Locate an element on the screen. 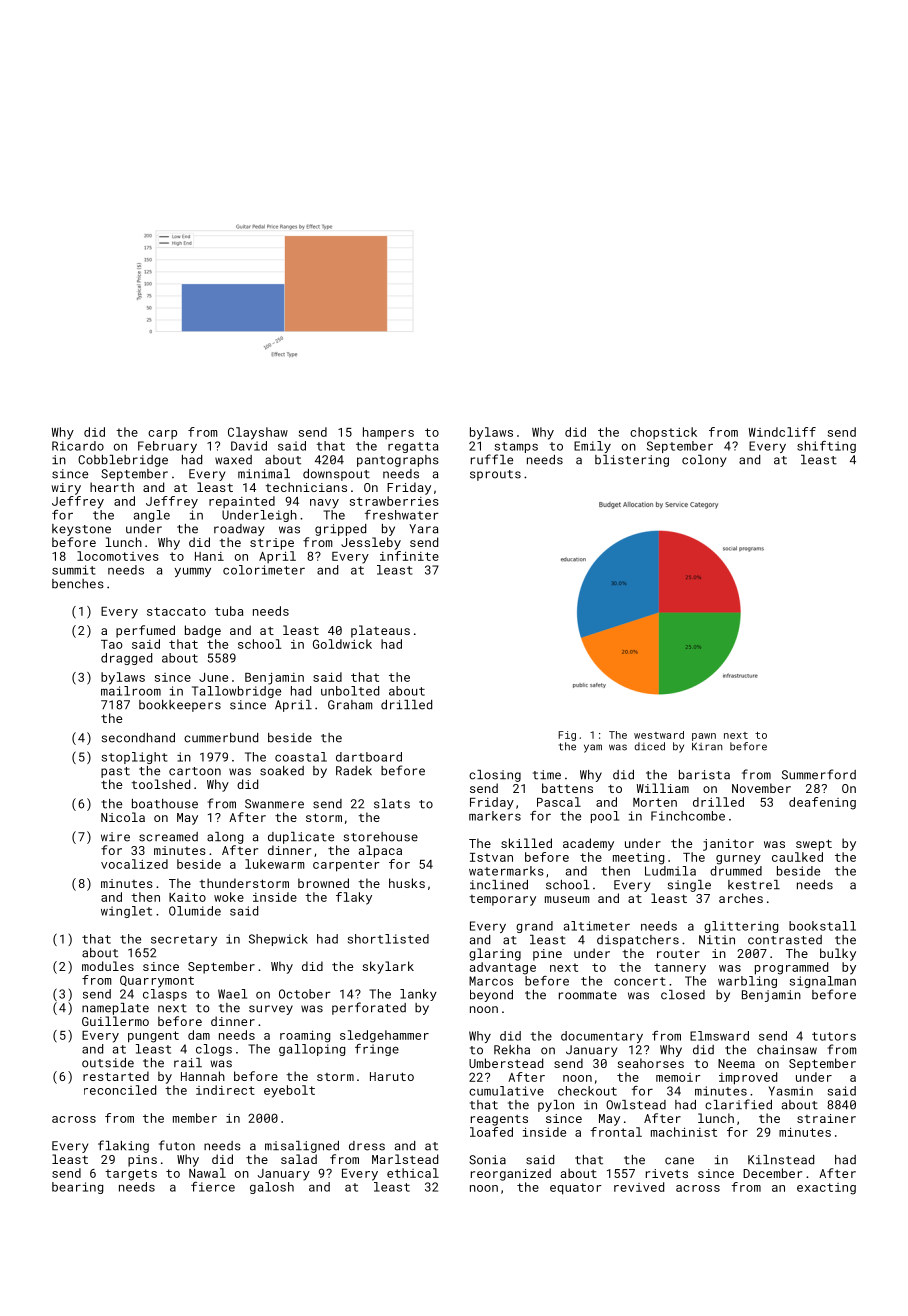 This screenshot has height=1316, width=908. stamps is located at coordinates (516, 447).
